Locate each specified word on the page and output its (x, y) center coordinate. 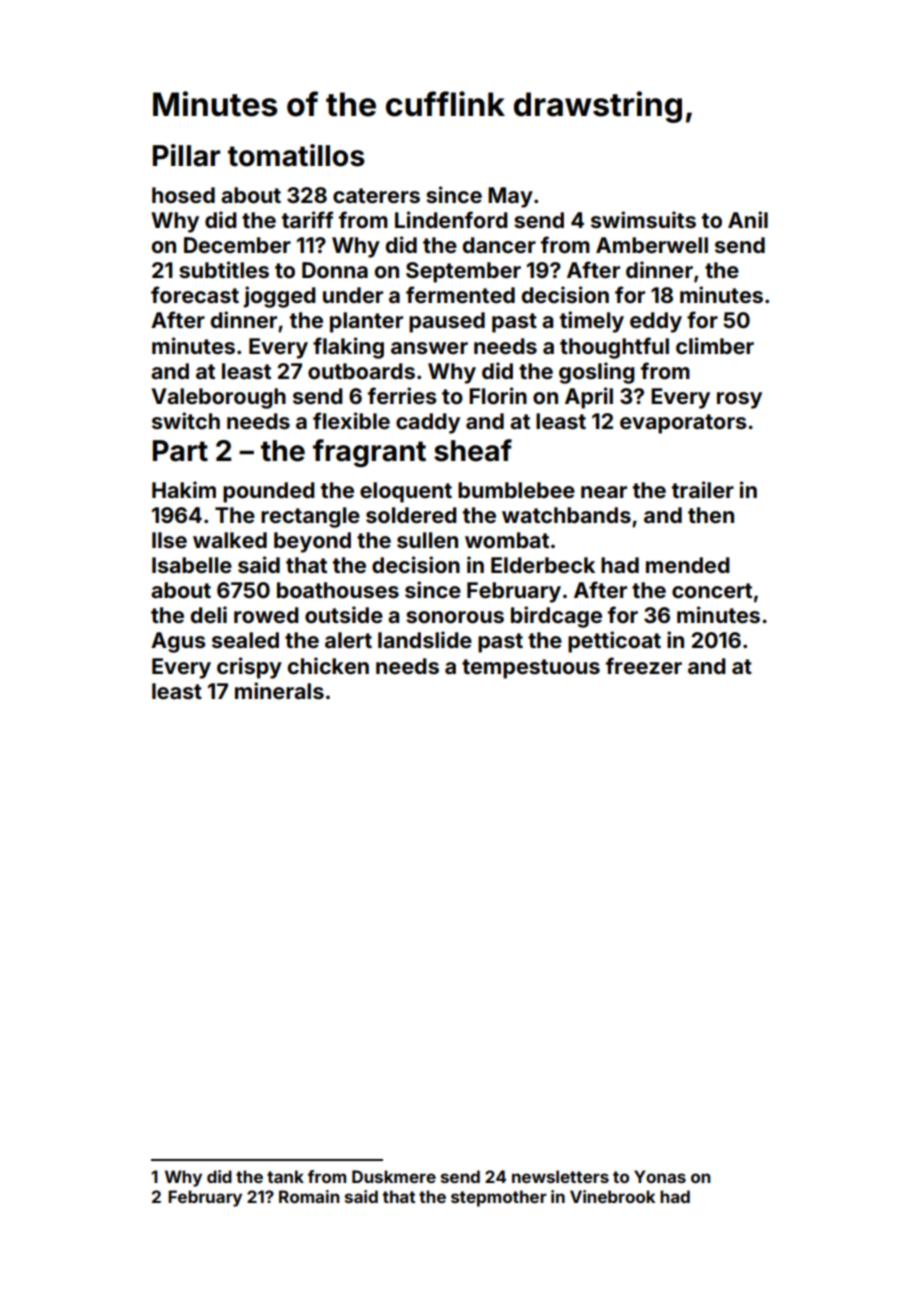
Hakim (184, 489)
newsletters (560, 1176)
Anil (748, 219)
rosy (739, 400)
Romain (309, 1196)
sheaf (473, 450)
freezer (644, 665)
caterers (376, 195)
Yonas (660, 1176)
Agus (178, 642)
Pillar (186, 155)
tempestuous (531, 669)
